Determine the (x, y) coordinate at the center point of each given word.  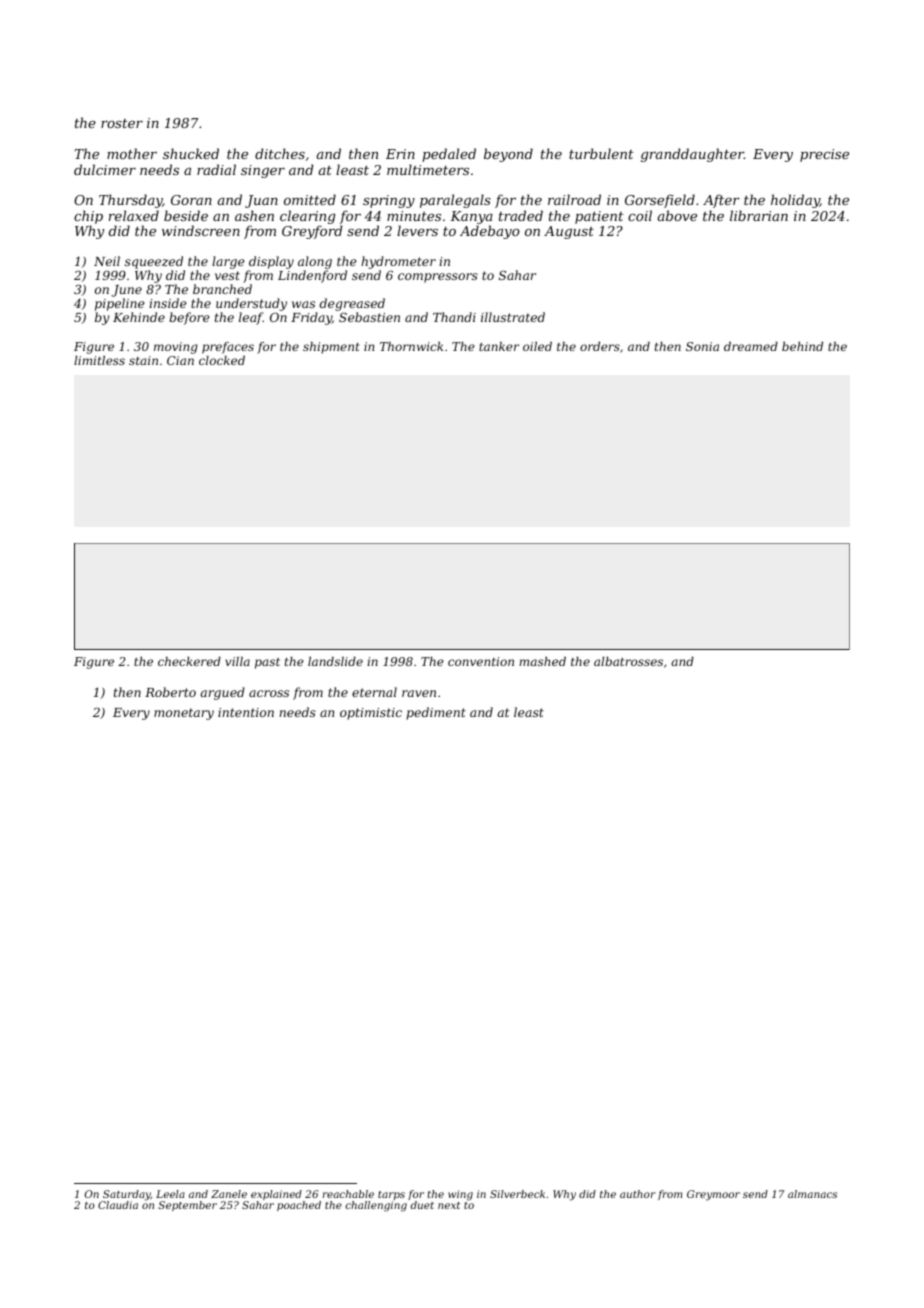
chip (88, 217)
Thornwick (411, 346)
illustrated (513, 317)
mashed (542, 661)
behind (802, 346)
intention (246, 712)
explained (276, 1195)
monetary (184, 714)
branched (222, 289)
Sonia (702, 346)
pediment (436, 713)
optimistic (371, 714)
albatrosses (628, 661)
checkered (189, 661)
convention (481, 661)
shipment (331, 348)
